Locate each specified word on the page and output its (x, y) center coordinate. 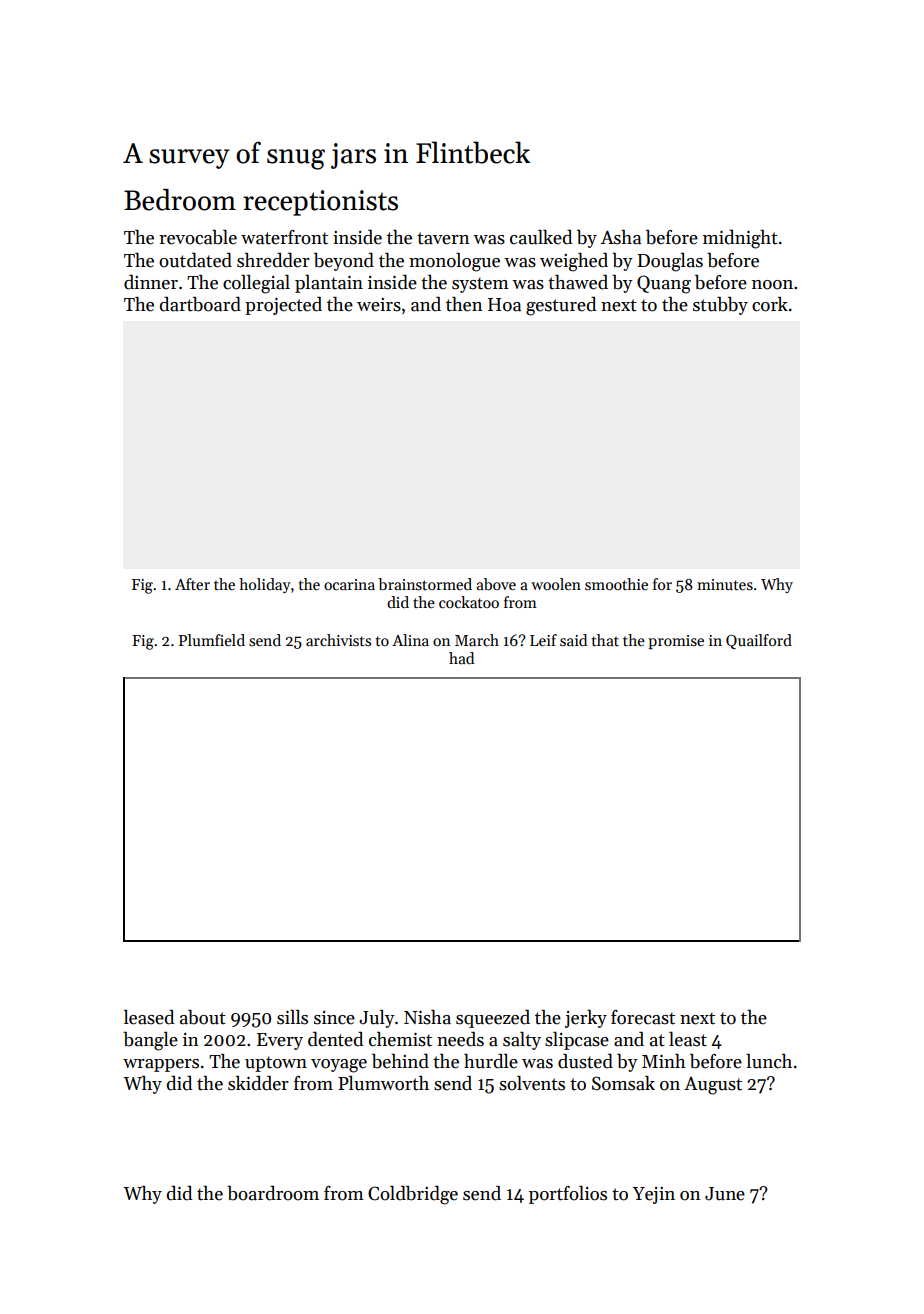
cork (770, 304)
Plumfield (212, 640)
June (725, 1194)
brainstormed (425, 584)
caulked (541, 237)
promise (676, 642)
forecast (643, 1017)
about (203, 1017)
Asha (621, 237)
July (377, 1019)
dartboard (200, 304)
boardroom (273, 1193)
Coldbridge (413, 1195)
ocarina (349, 584)
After (192, 584)
